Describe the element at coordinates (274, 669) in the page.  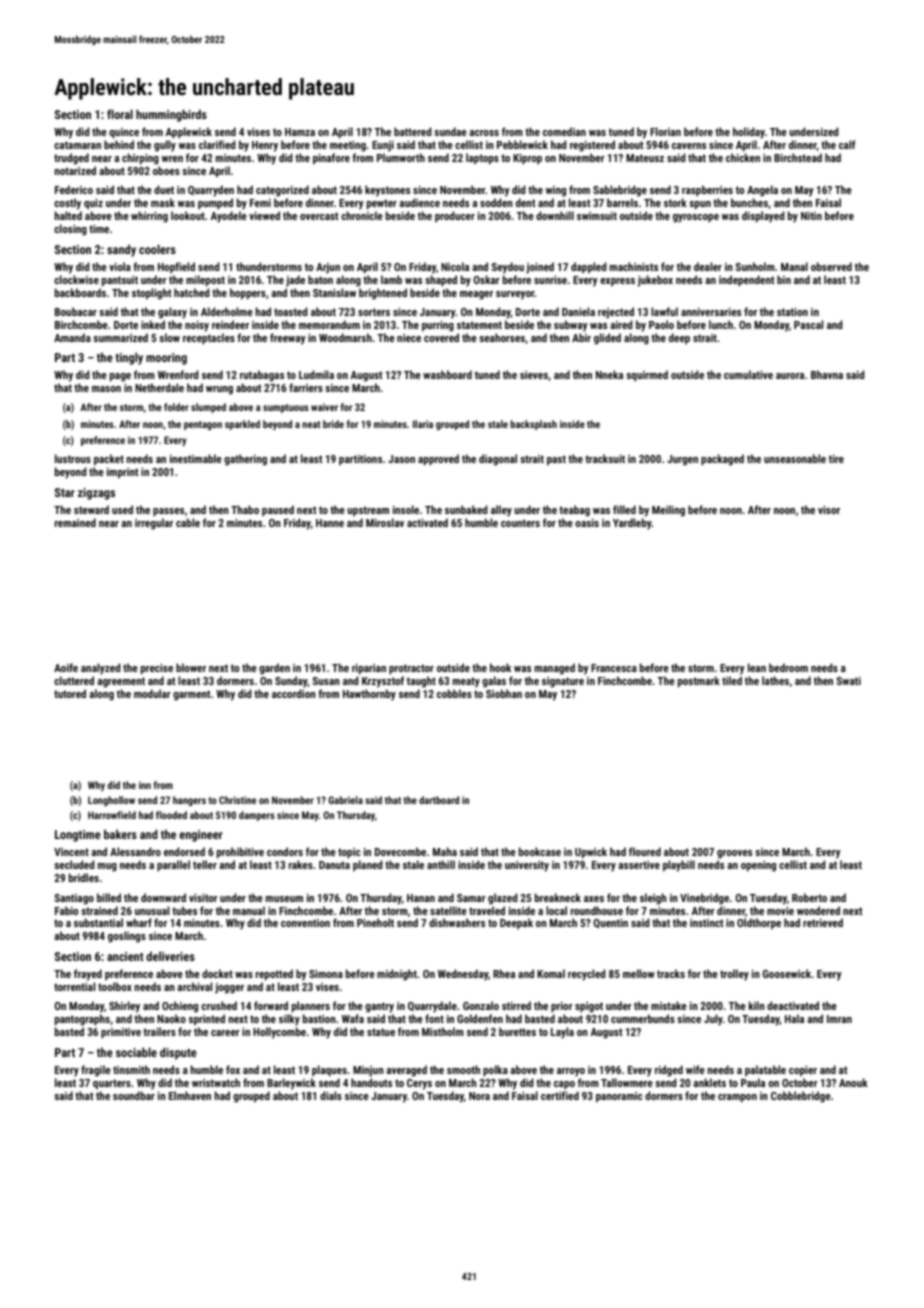
I see `garden` at that location.
